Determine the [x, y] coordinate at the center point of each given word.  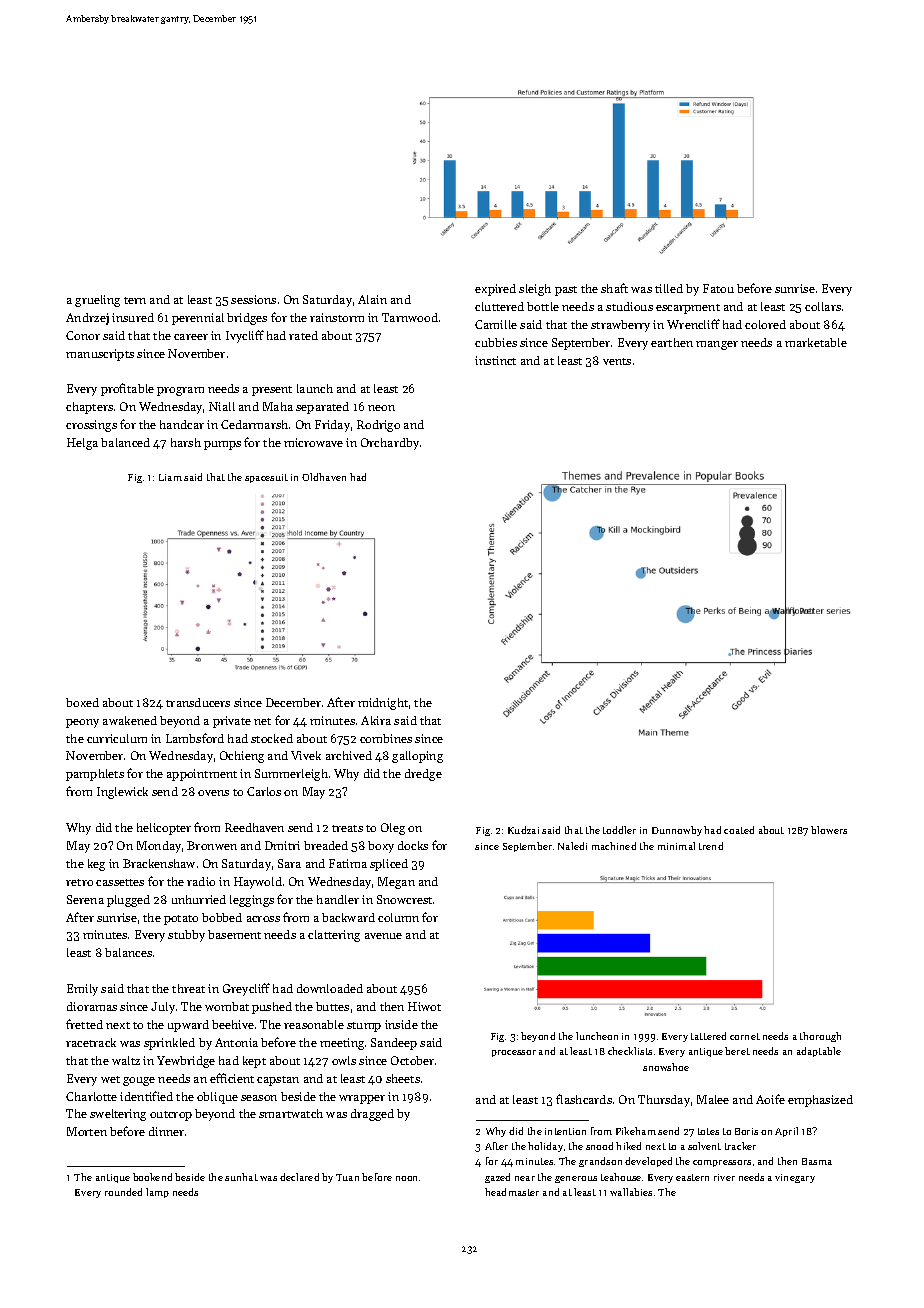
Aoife [770, 1099]
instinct [495, 360]
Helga [82, 444]
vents [617, 361]
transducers [198, 702]
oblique [217, 1098]
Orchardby [390, 444]
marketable [816, 342]
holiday [545, 1147]
